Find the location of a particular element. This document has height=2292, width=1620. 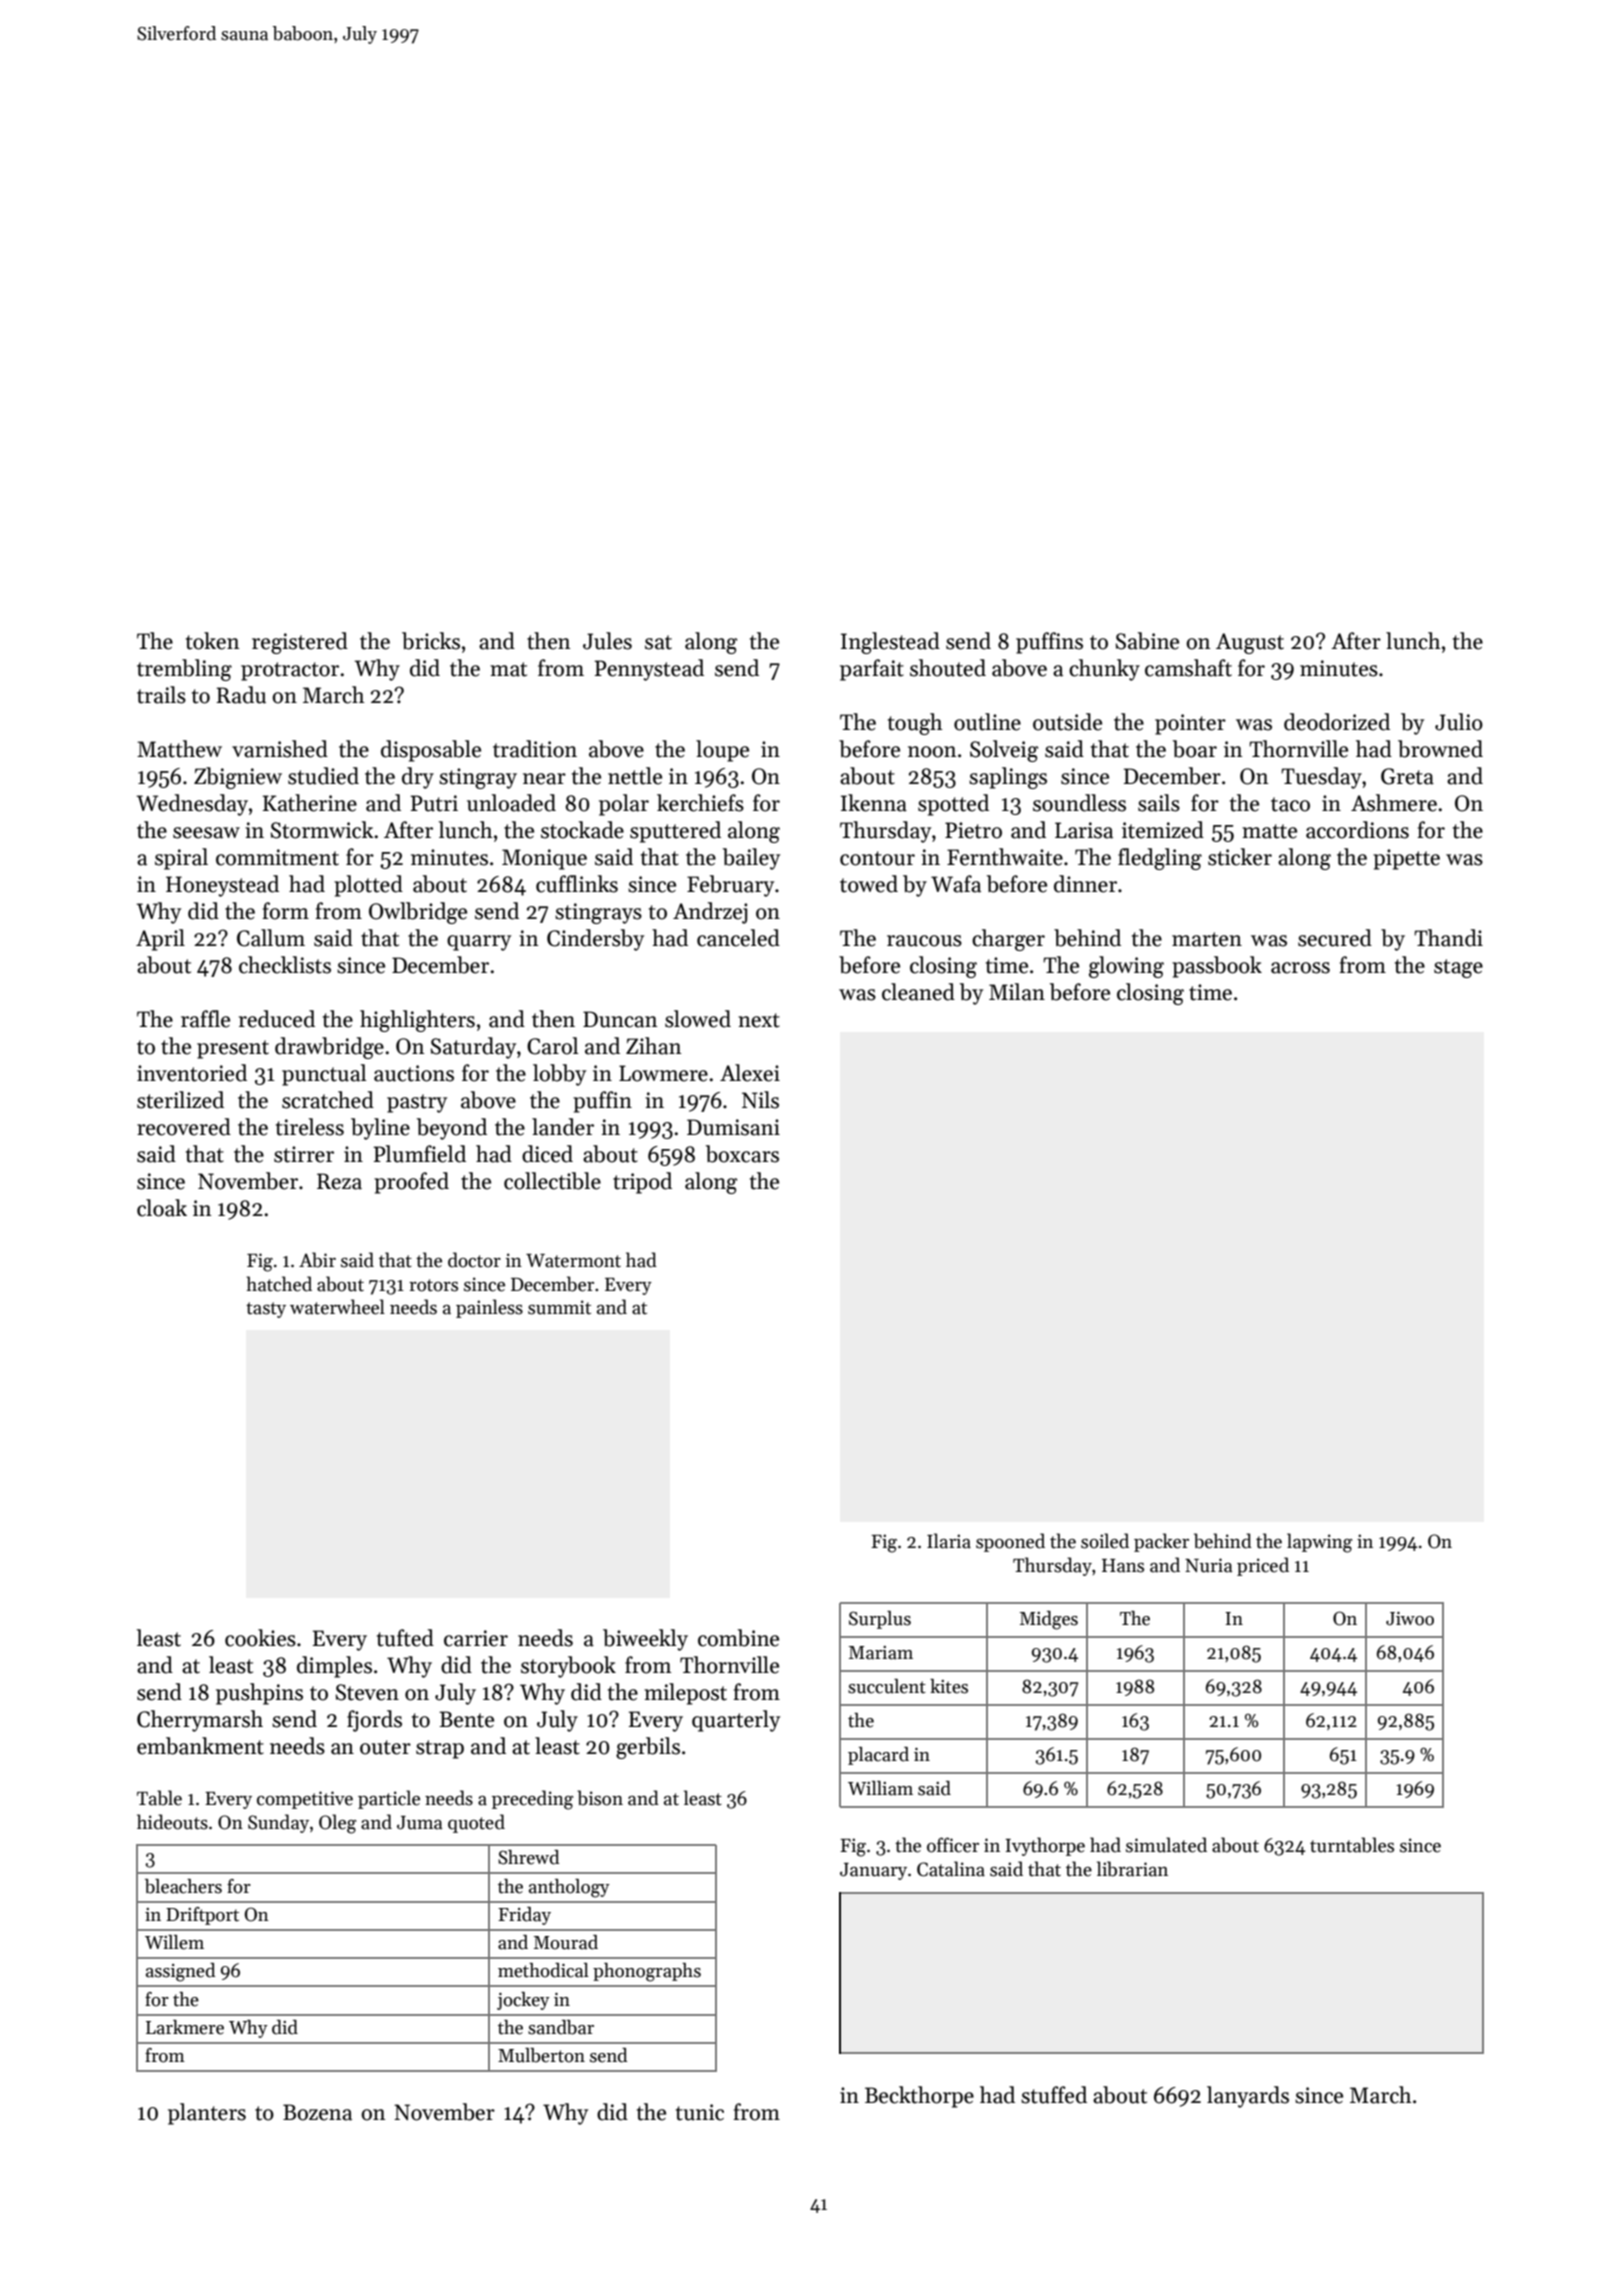

Cherrymarsh is located at coordinates (200, 1721).
